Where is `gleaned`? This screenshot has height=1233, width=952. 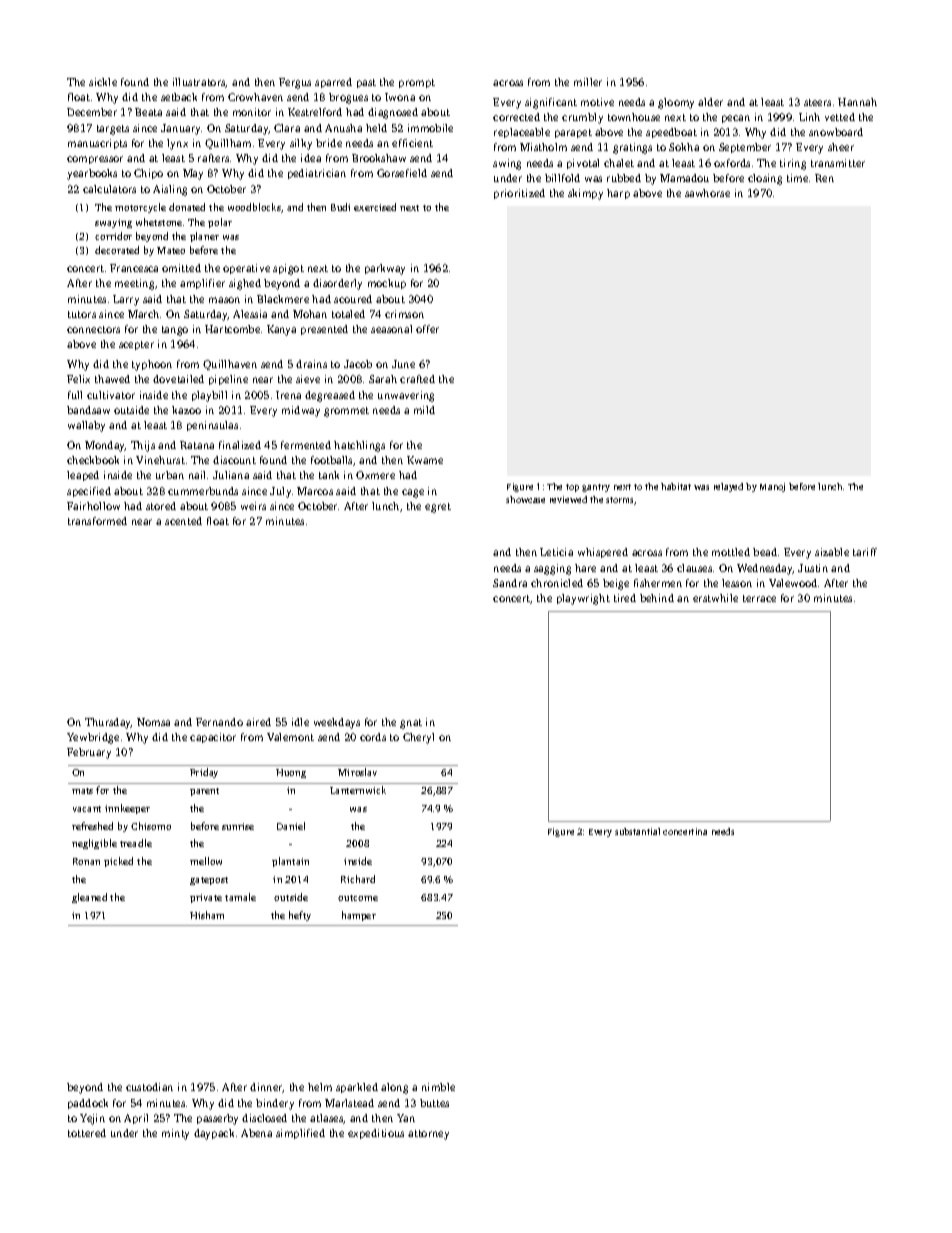 gleaned is located at coordinates (89, 898).
